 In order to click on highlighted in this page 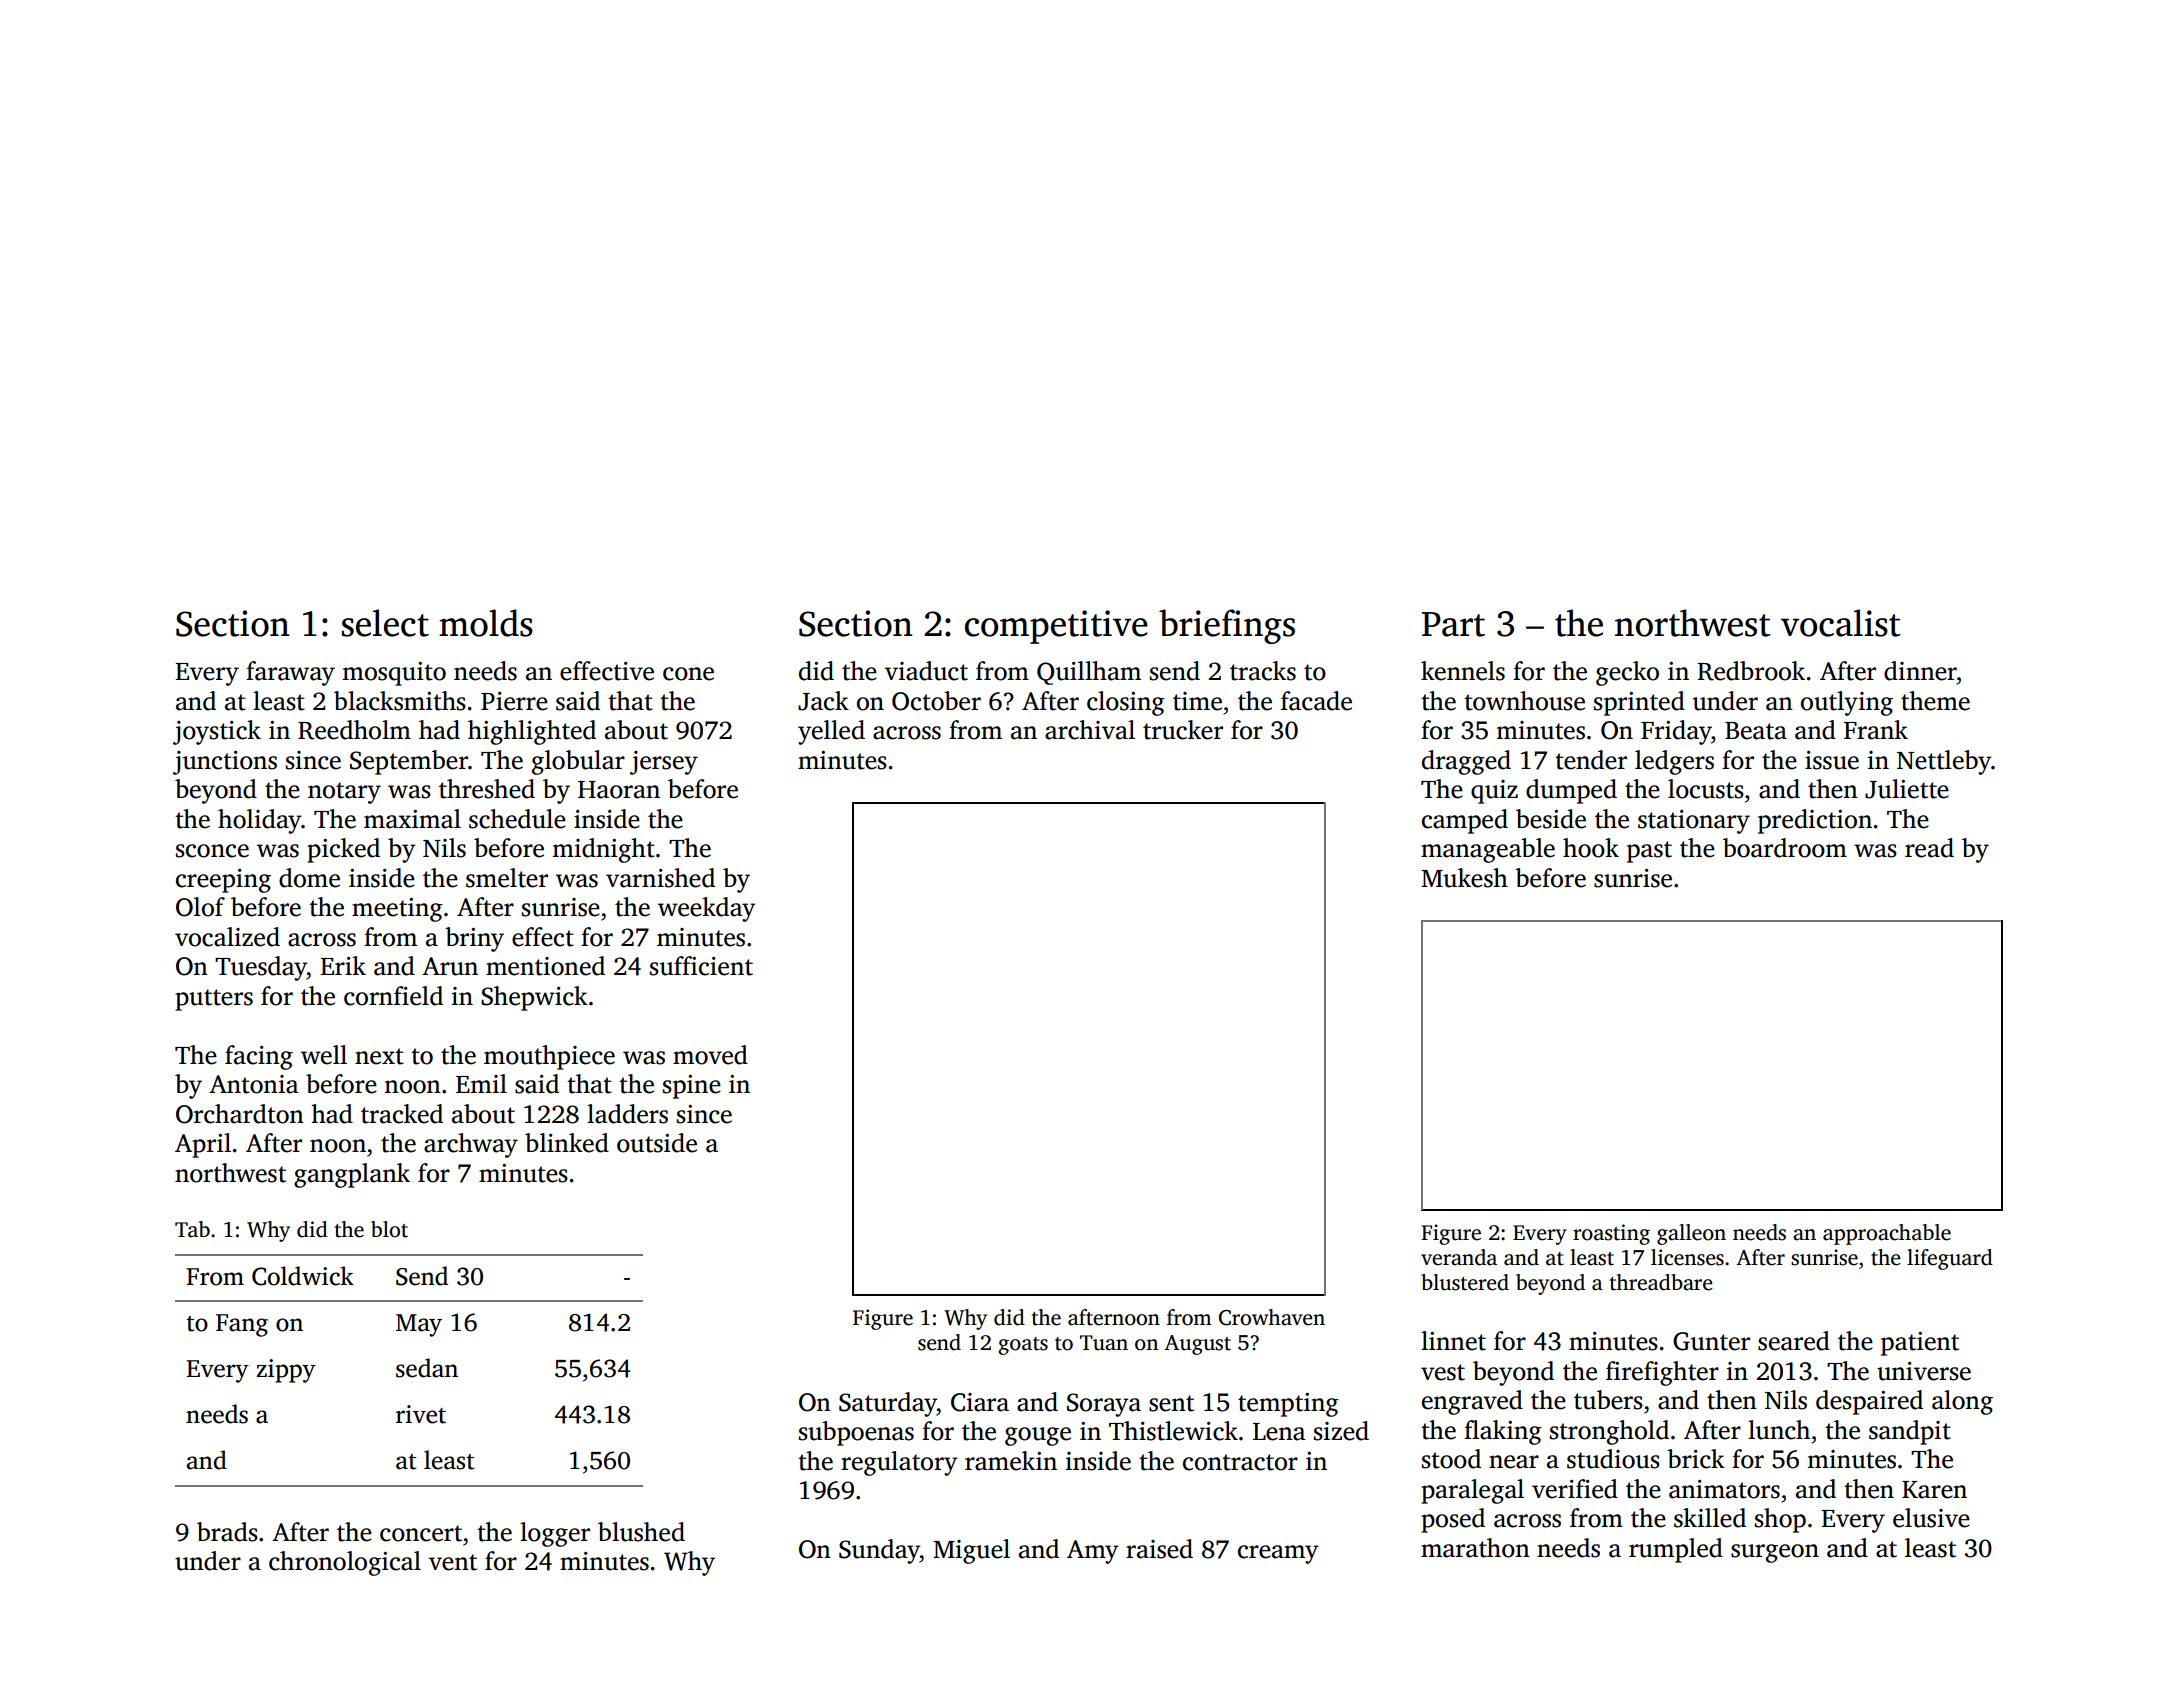, I will do `click(532, 732)`.
